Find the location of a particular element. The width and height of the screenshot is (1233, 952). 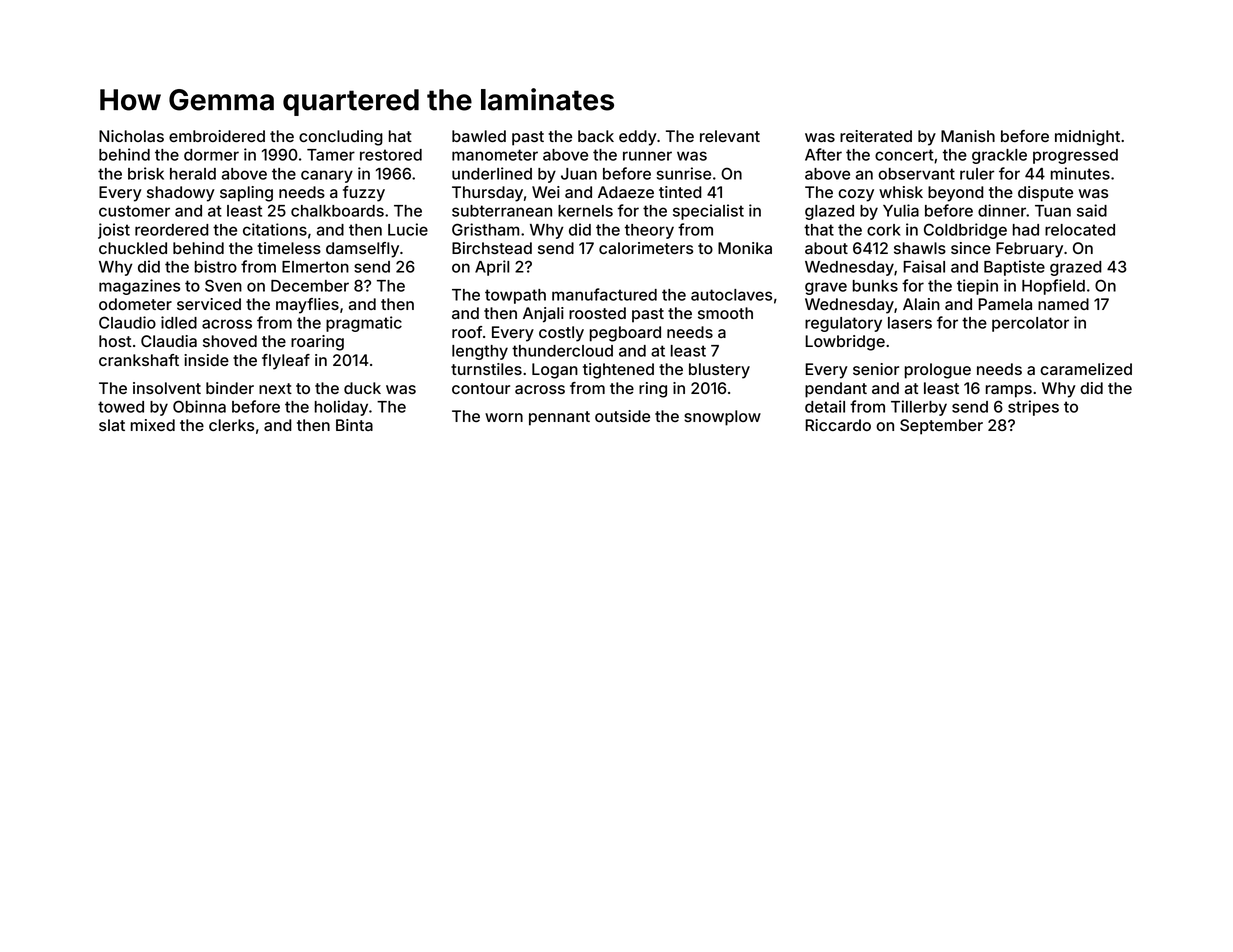

Binta is located at coordinates (354, 425).
